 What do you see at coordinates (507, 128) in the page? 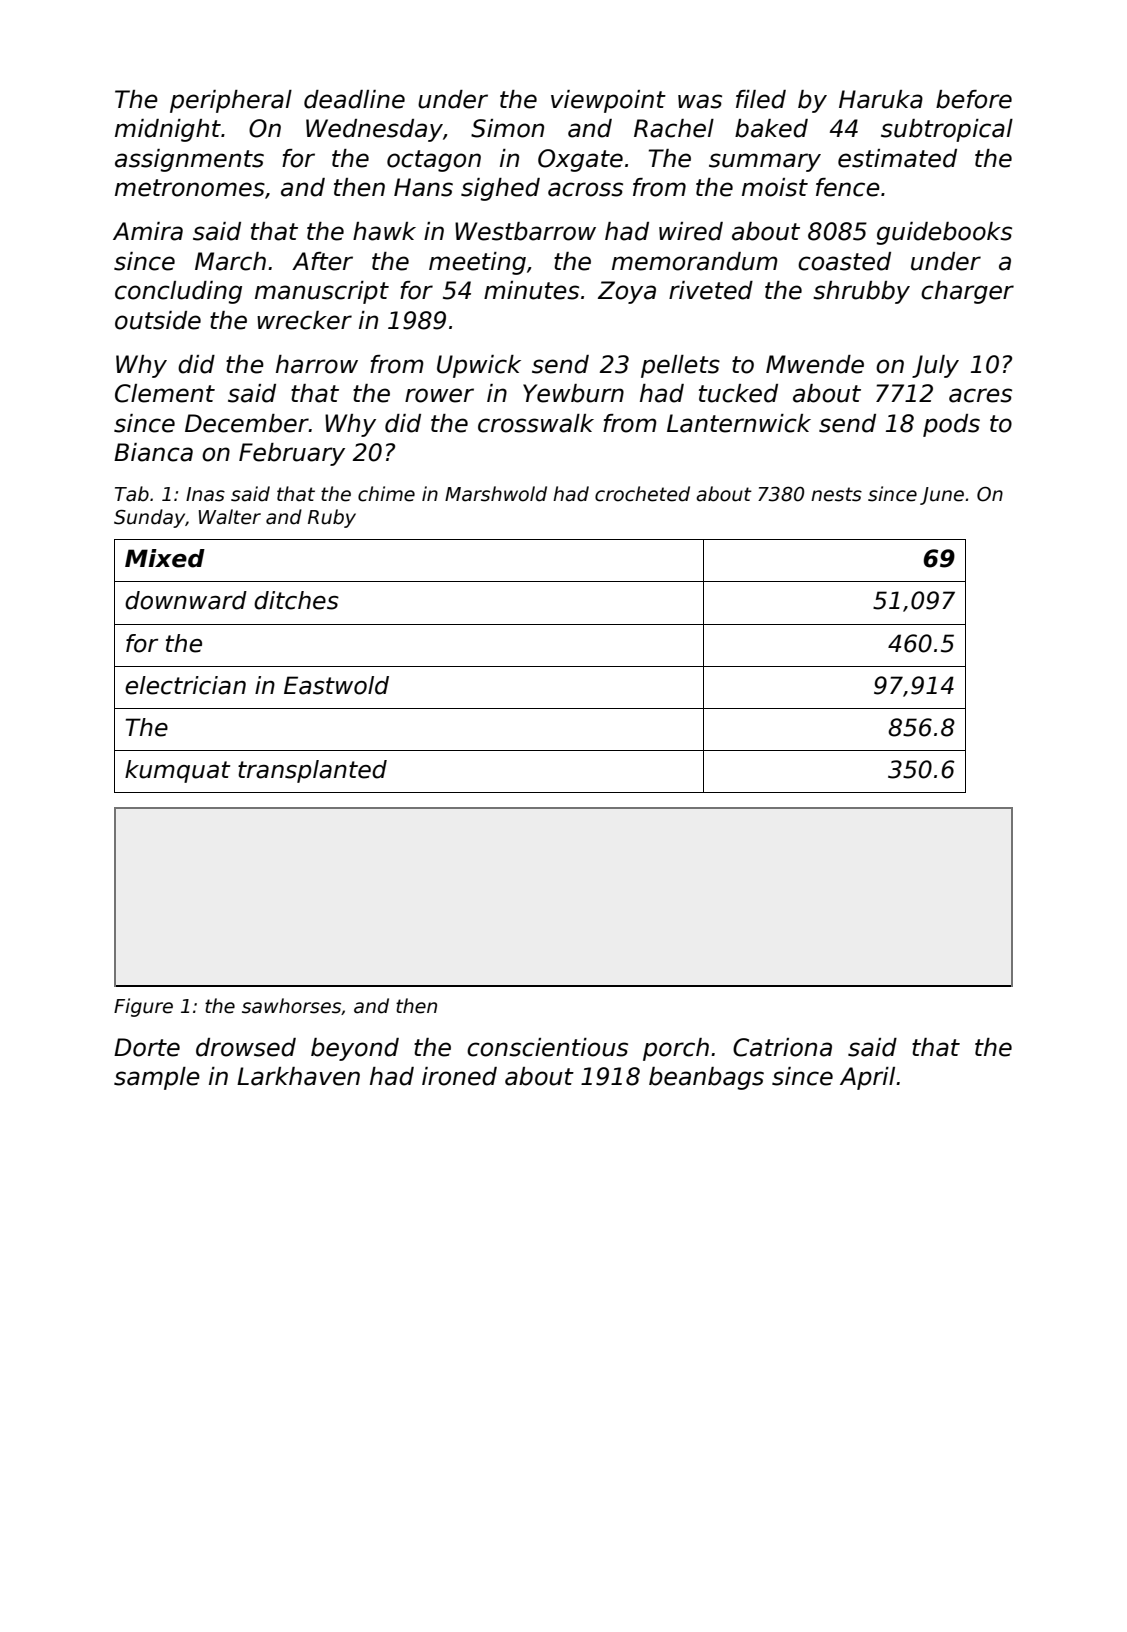
I see `Simon` at bounding box center [507, 128].
